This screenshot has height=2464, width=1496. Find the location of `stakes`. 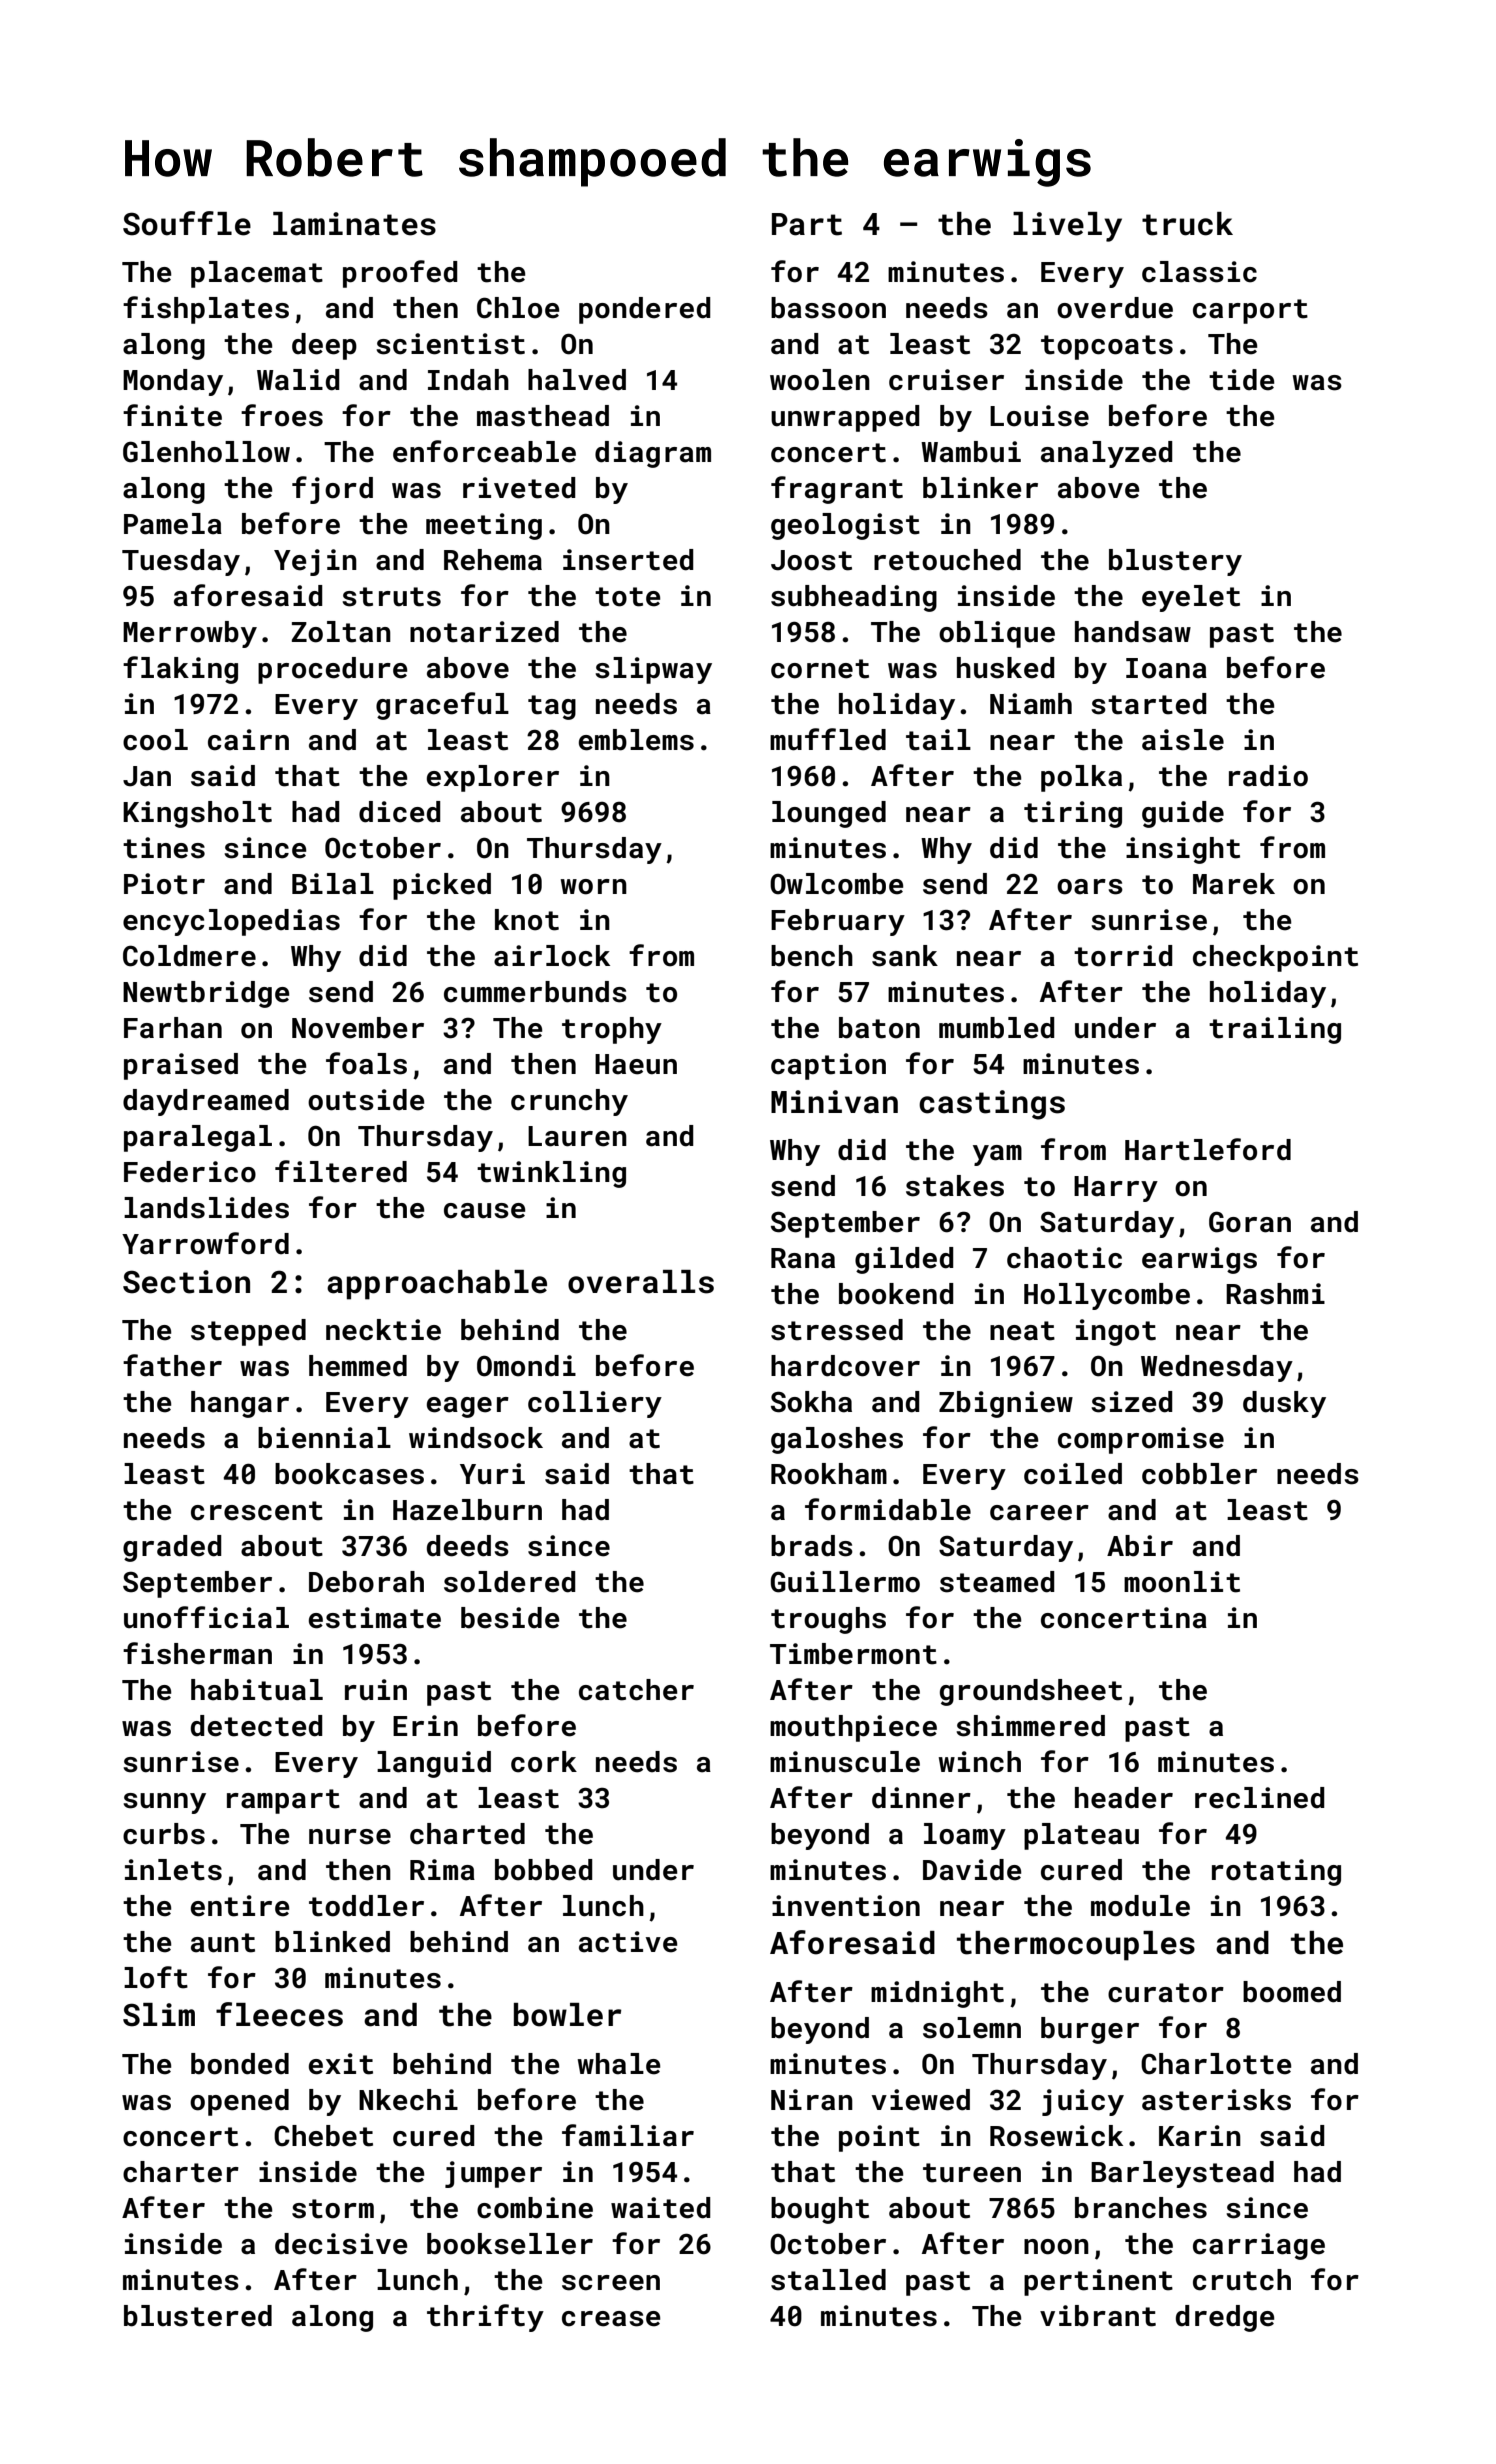

stakes is located at coordinates (955, 1186).
